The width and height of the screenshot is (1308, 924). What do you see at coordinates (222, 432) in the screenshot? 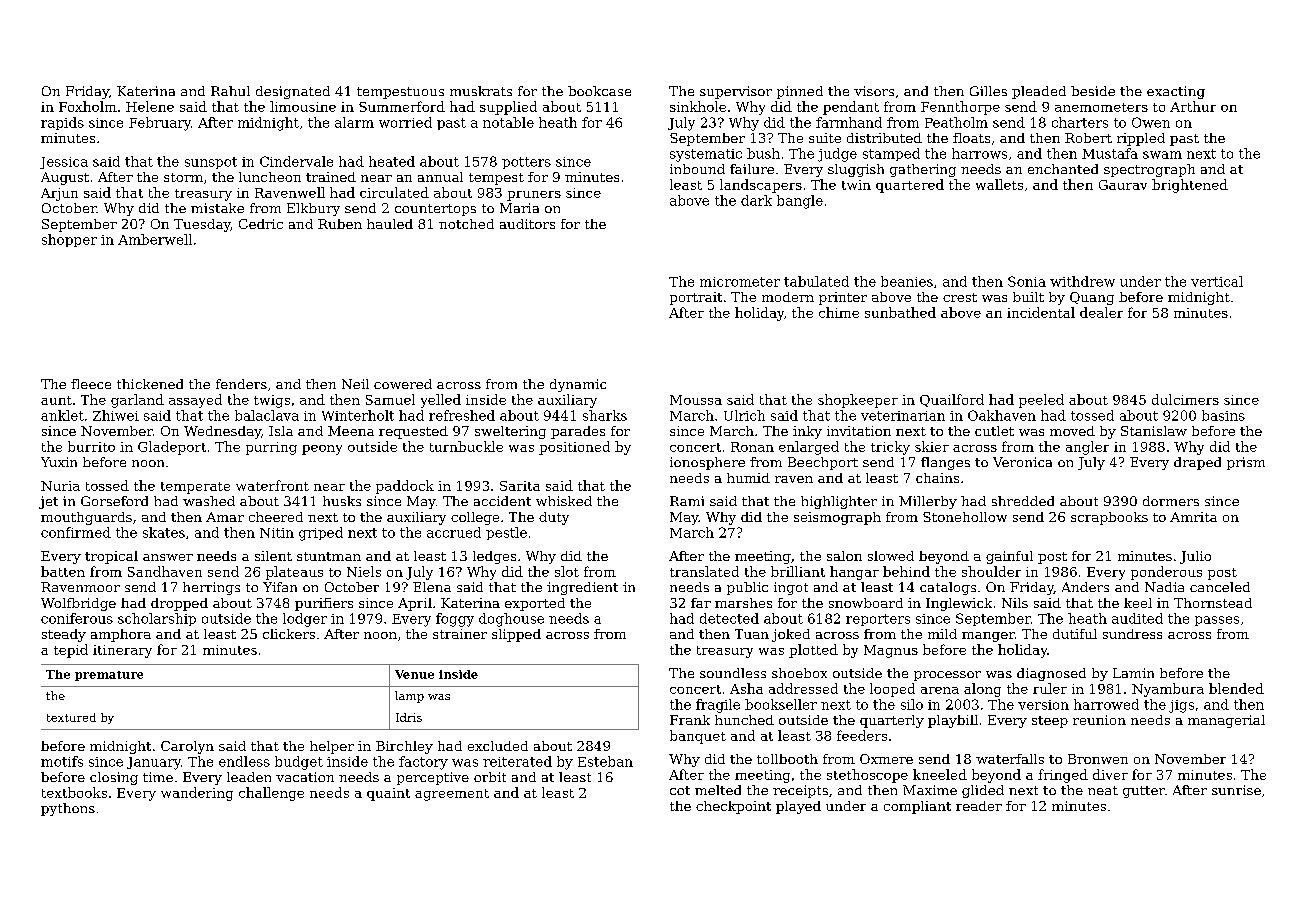
I see `Wednesday` at bounding box center [222, 432].
